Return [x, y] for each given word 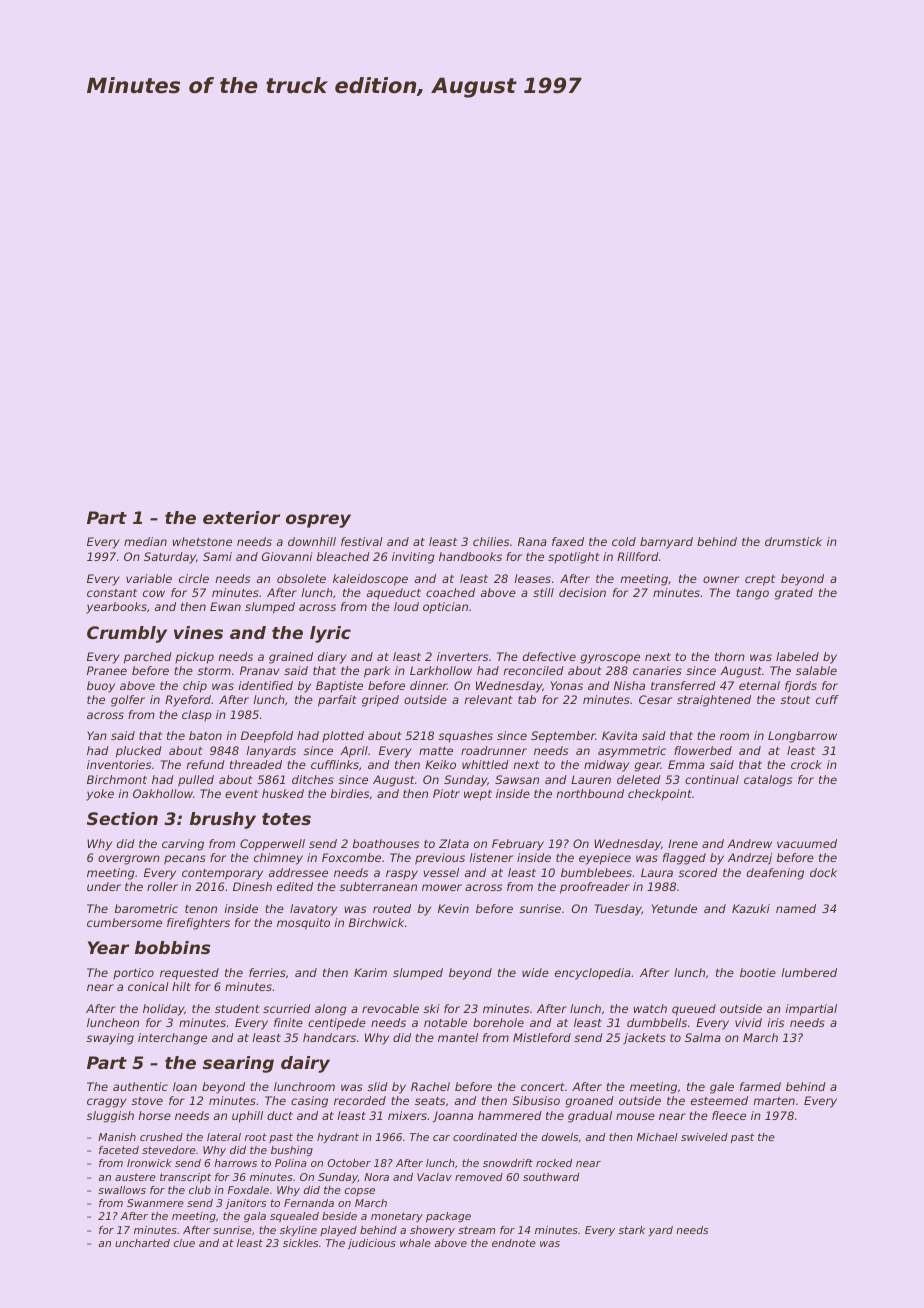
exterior [241, 517]
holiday [164, 1010]
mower [442, 887]
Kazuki [751, 908]
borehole [498, 1022]
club [200, 1190]
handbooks [470, 556]
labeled [797, 656]
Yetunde [674, 908]
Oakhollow [163, 793]
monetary [397, 1217]
